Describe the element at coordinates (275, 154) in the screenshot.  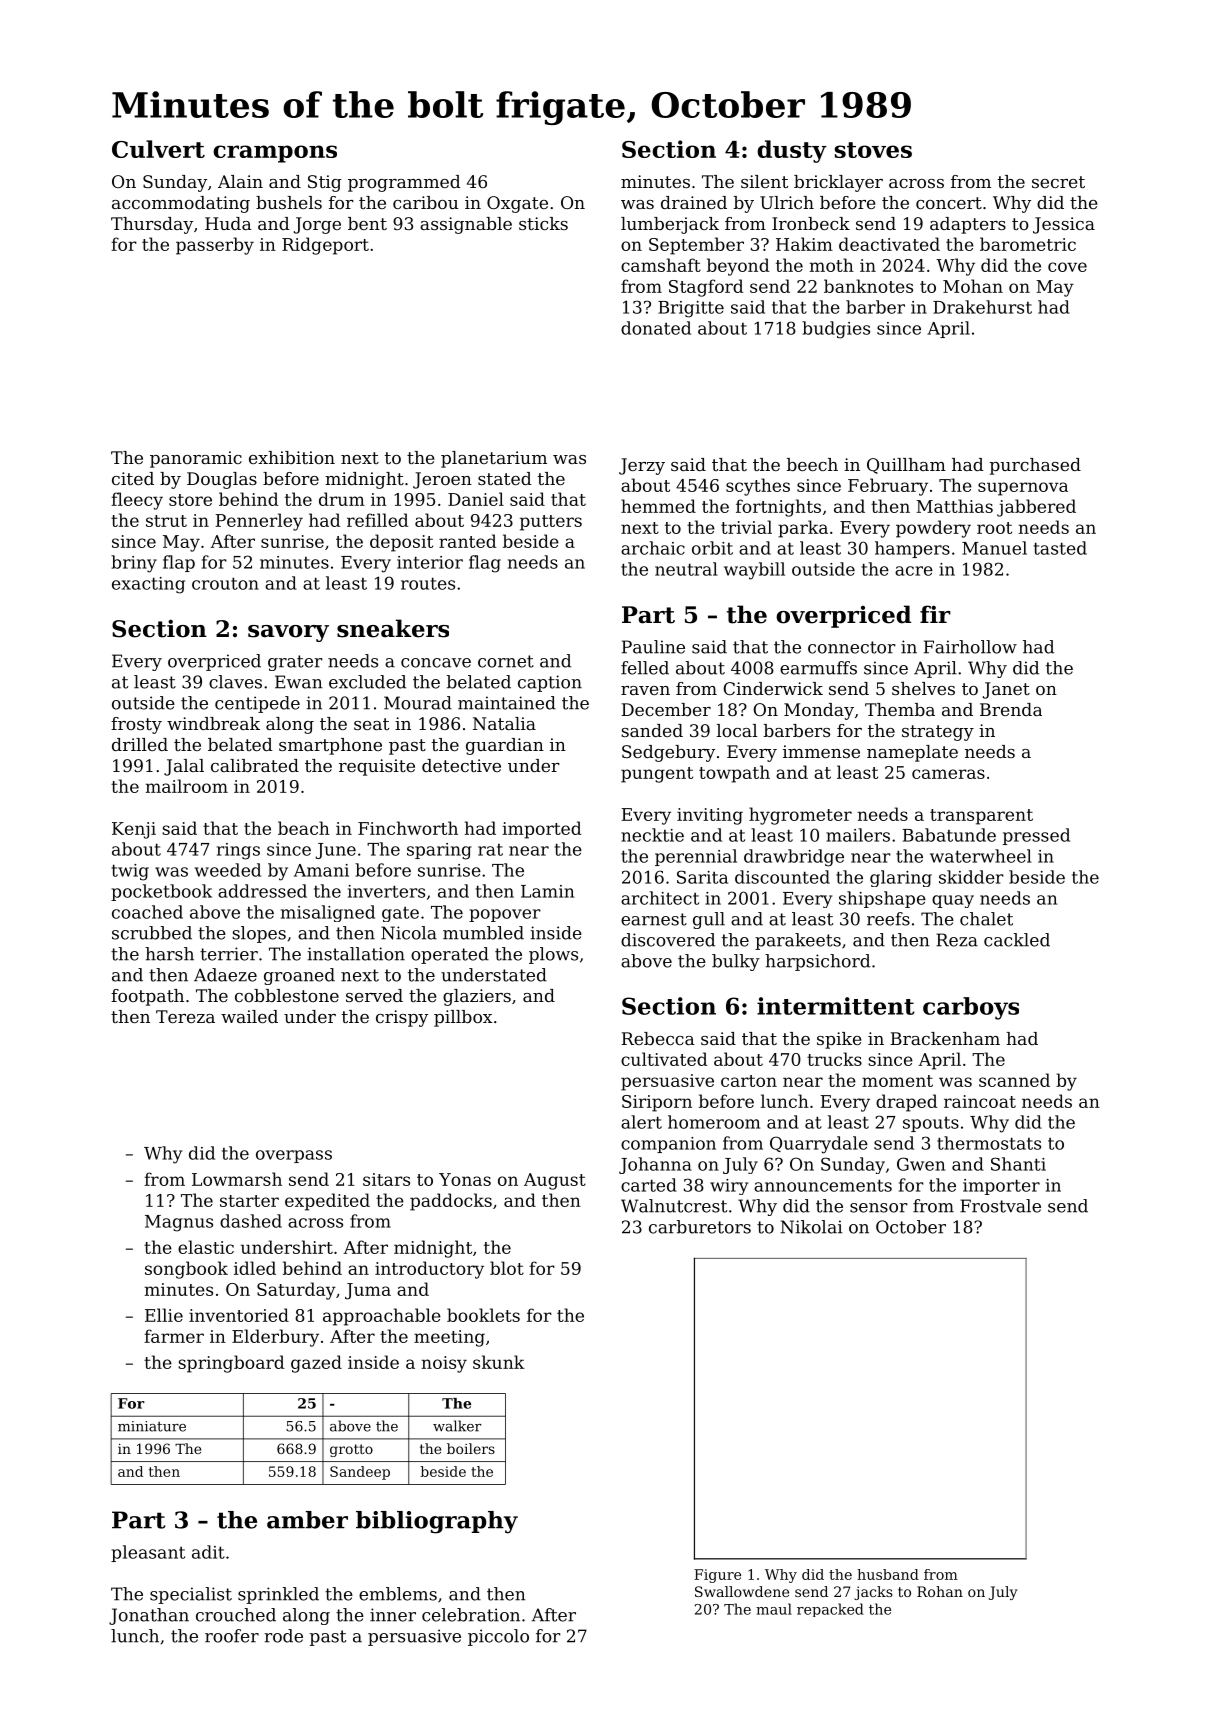
I see `crampons` at that location.
